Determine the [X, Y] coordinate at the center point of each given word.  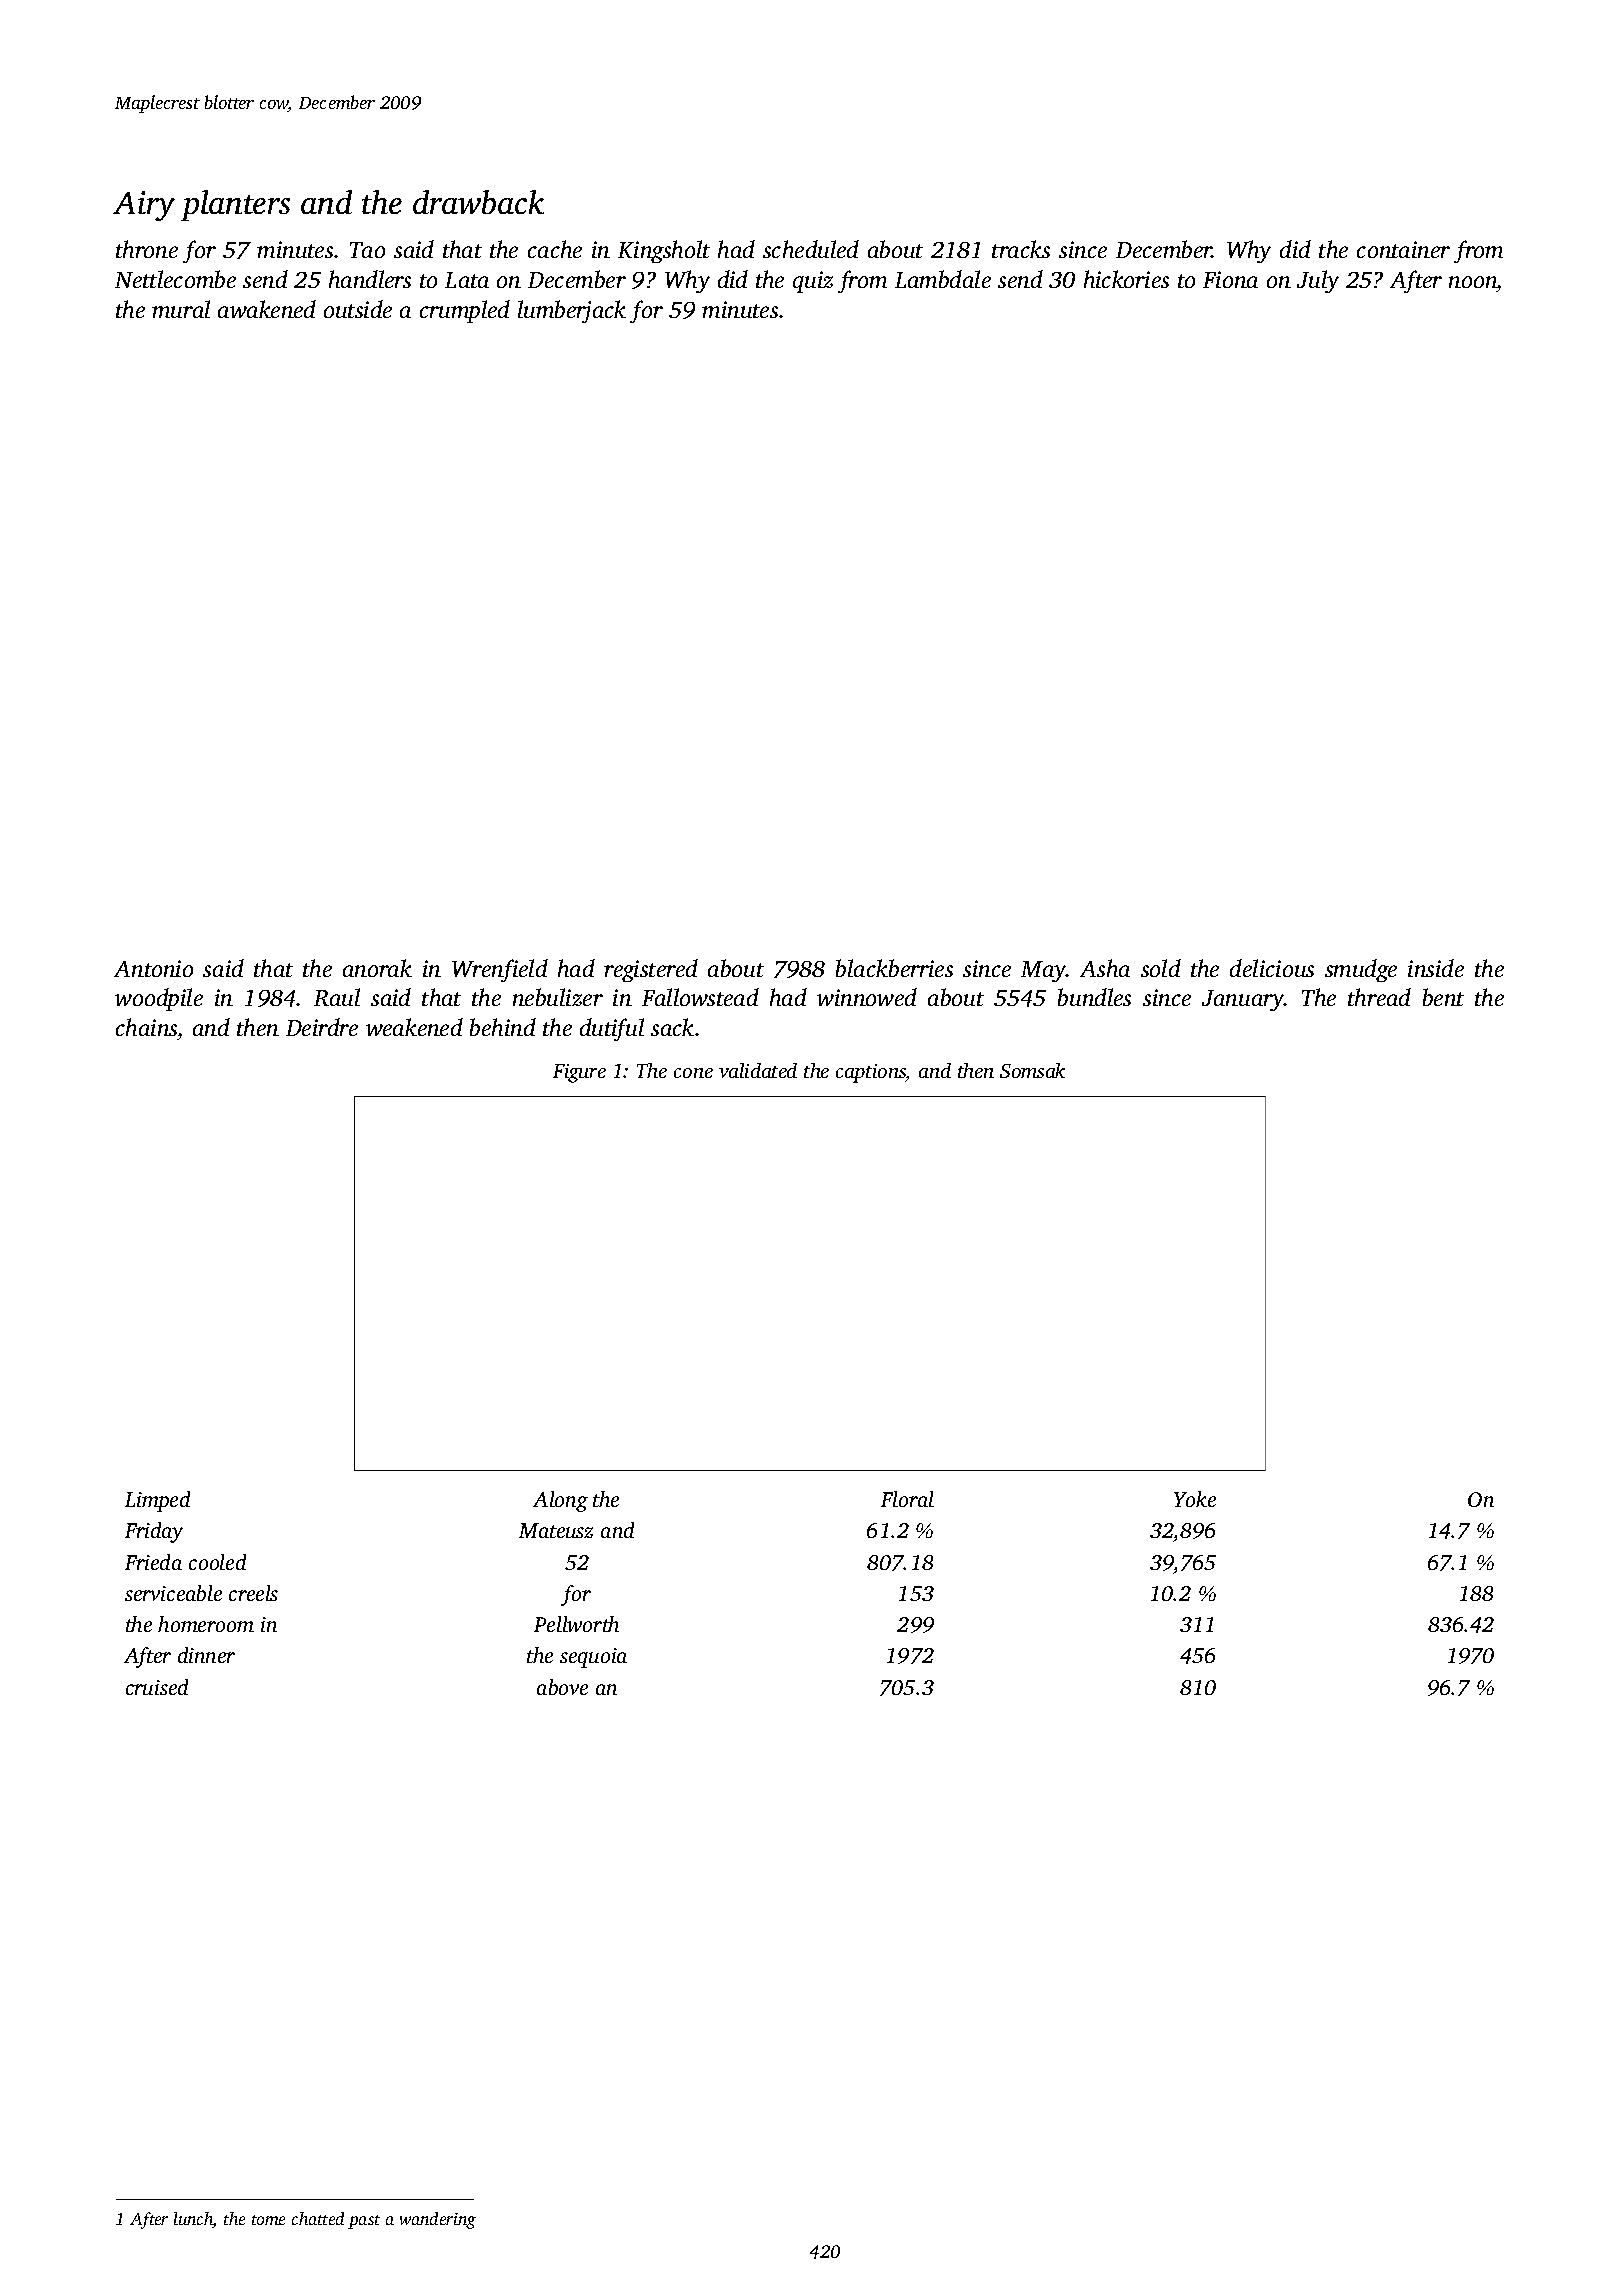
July [1318, 281]
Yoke [1195, 1499]
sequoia [593, 1658]
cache [555, 249]
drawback [478, 202]
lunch [193, 2220]
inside [1436, 968]
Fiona [1230, 279]
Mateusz [556, 1530]
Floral [907, 1499]
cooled [217, 1562]
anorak [377, 968]
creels [253, 1593]
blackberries [894, 968]
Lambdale [943, 279]
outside [358, 309]
